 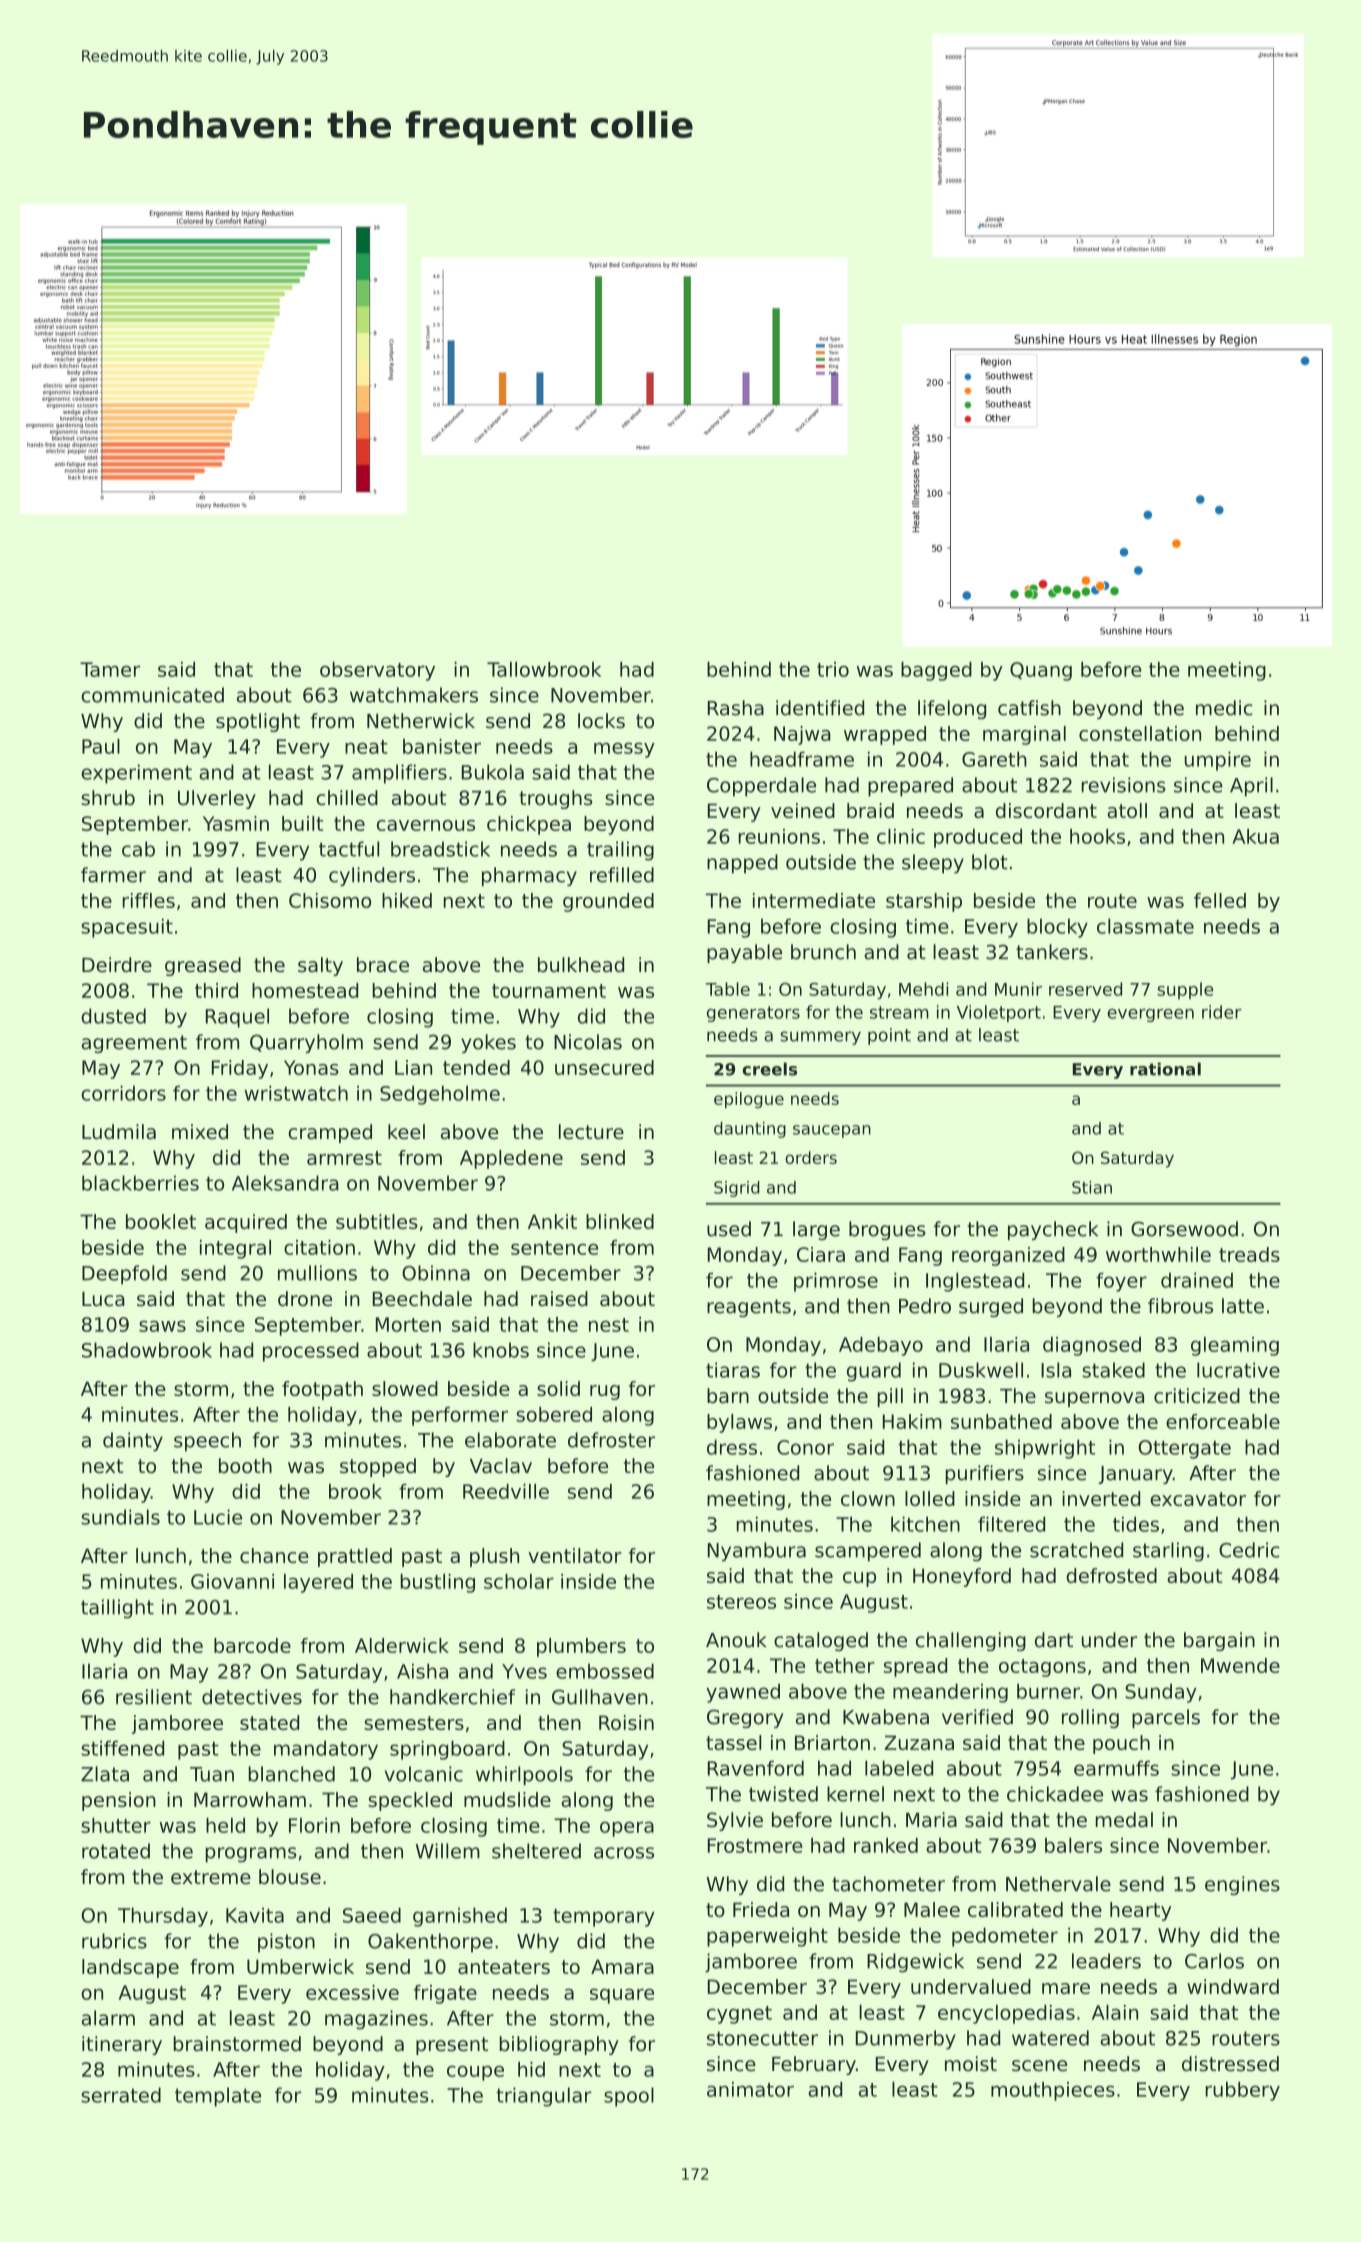 What do you see at coordinates (122, 2045) in the page?
I see `itinerary` at bounding box center [122, 2045].
